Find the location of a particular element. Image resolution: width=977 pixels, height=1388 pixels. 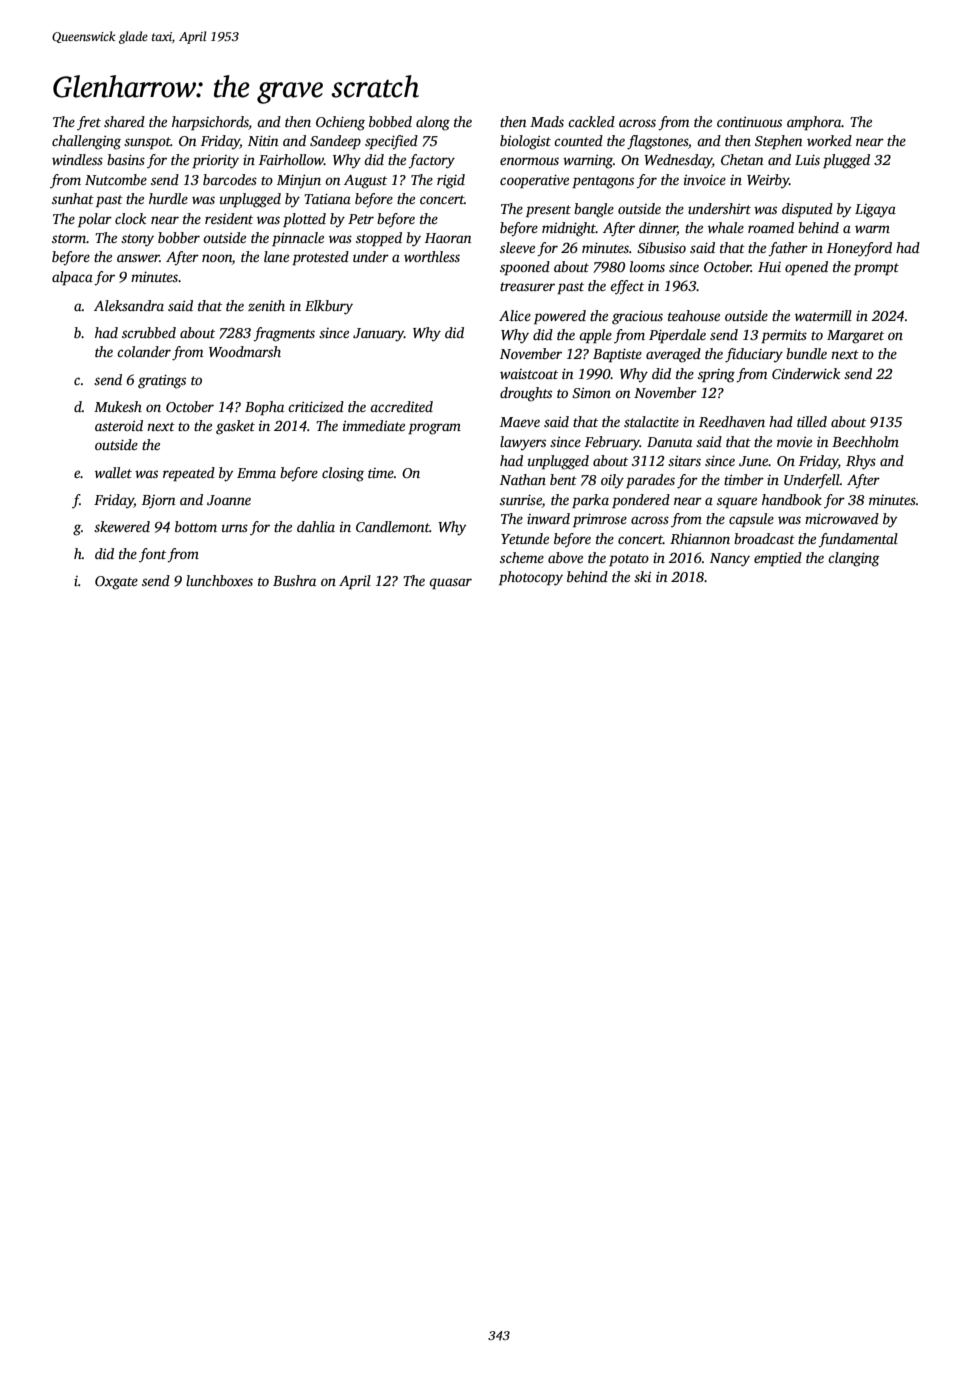

bobber is located at coordinates (179, 237).
